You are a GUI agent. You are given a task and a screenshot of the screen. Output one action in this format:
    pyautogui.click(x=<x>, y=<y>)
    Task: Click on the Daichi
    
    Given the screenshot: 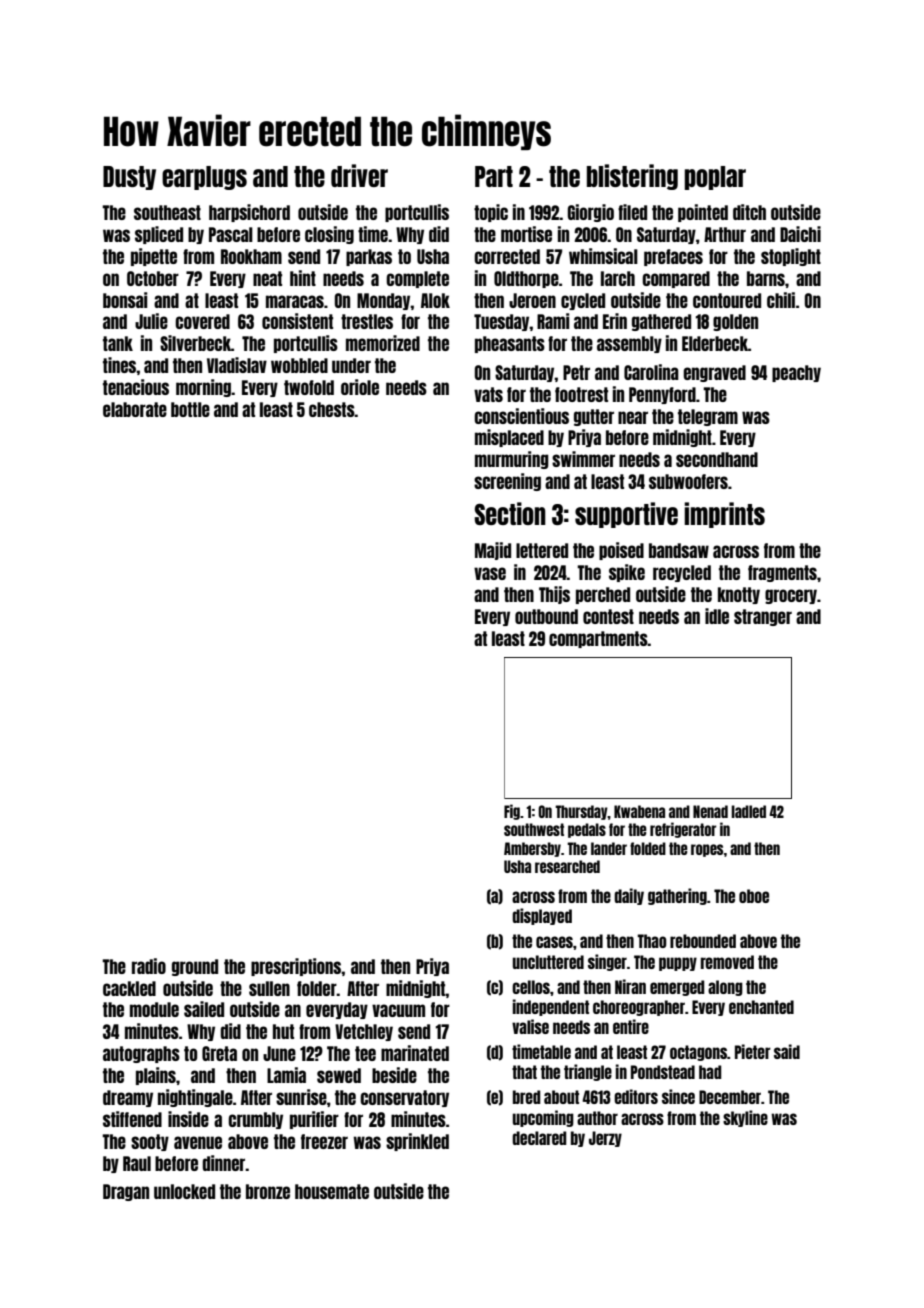 What is the action you would take?
    pyautogui.click(x=800, y=234)
